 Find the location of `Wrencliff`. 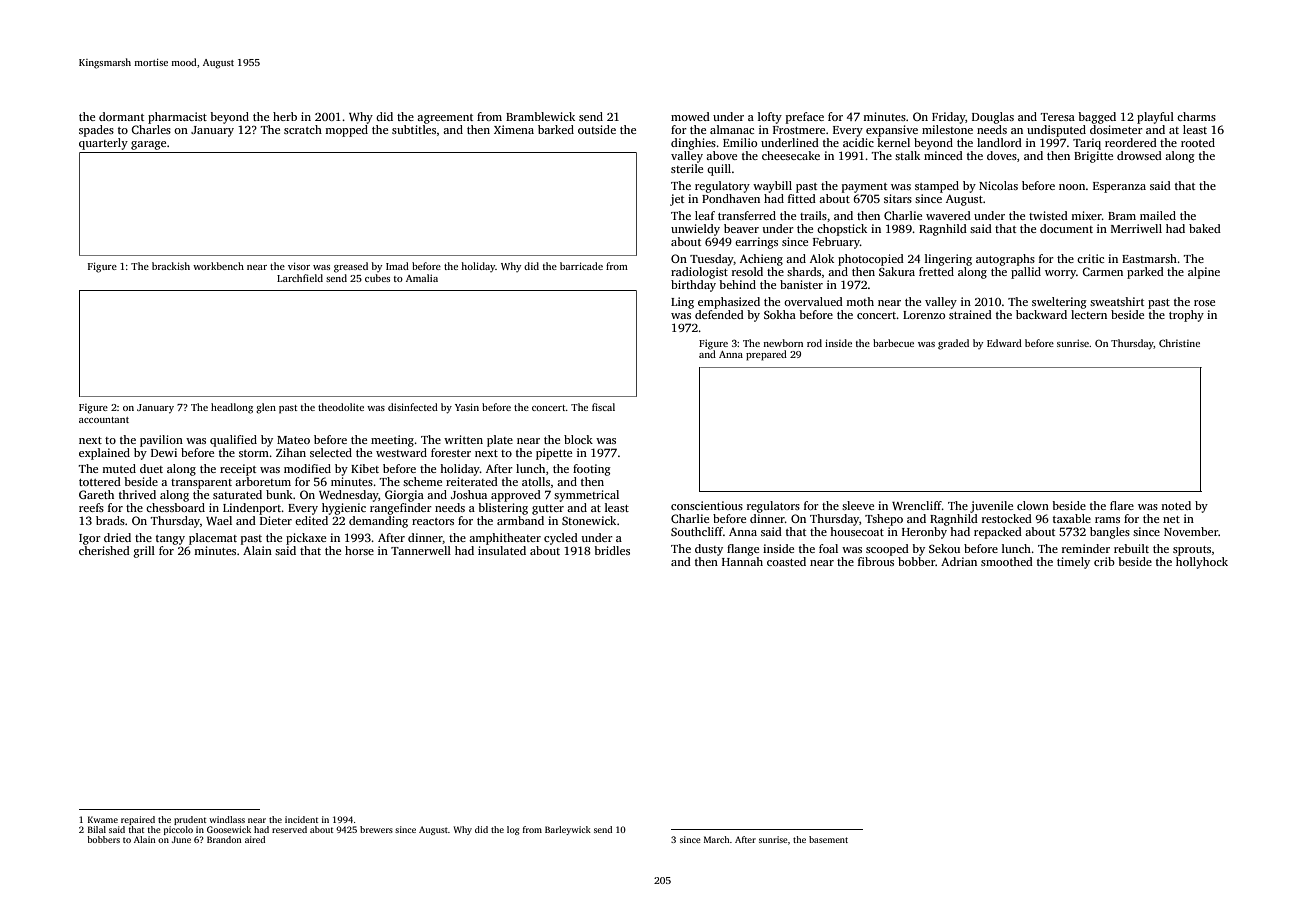

Wrencliff is located at coordinates (917, 505).
